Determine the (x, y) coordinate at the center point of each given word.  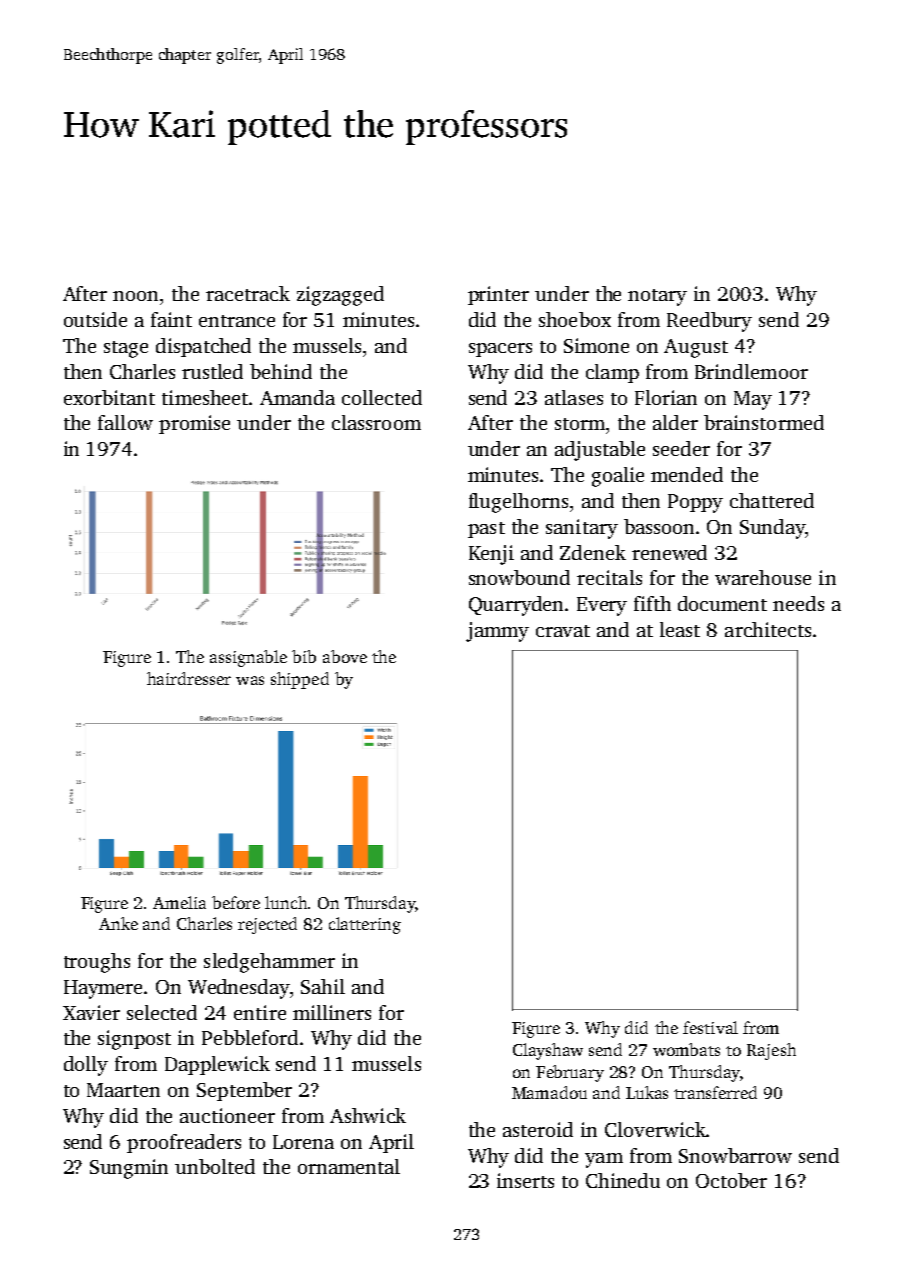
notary (657, 297)
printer (498, 295)
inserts (525, 1180)
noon (135, 296)
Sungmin (129, 1169)
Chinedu (623, 1180)
